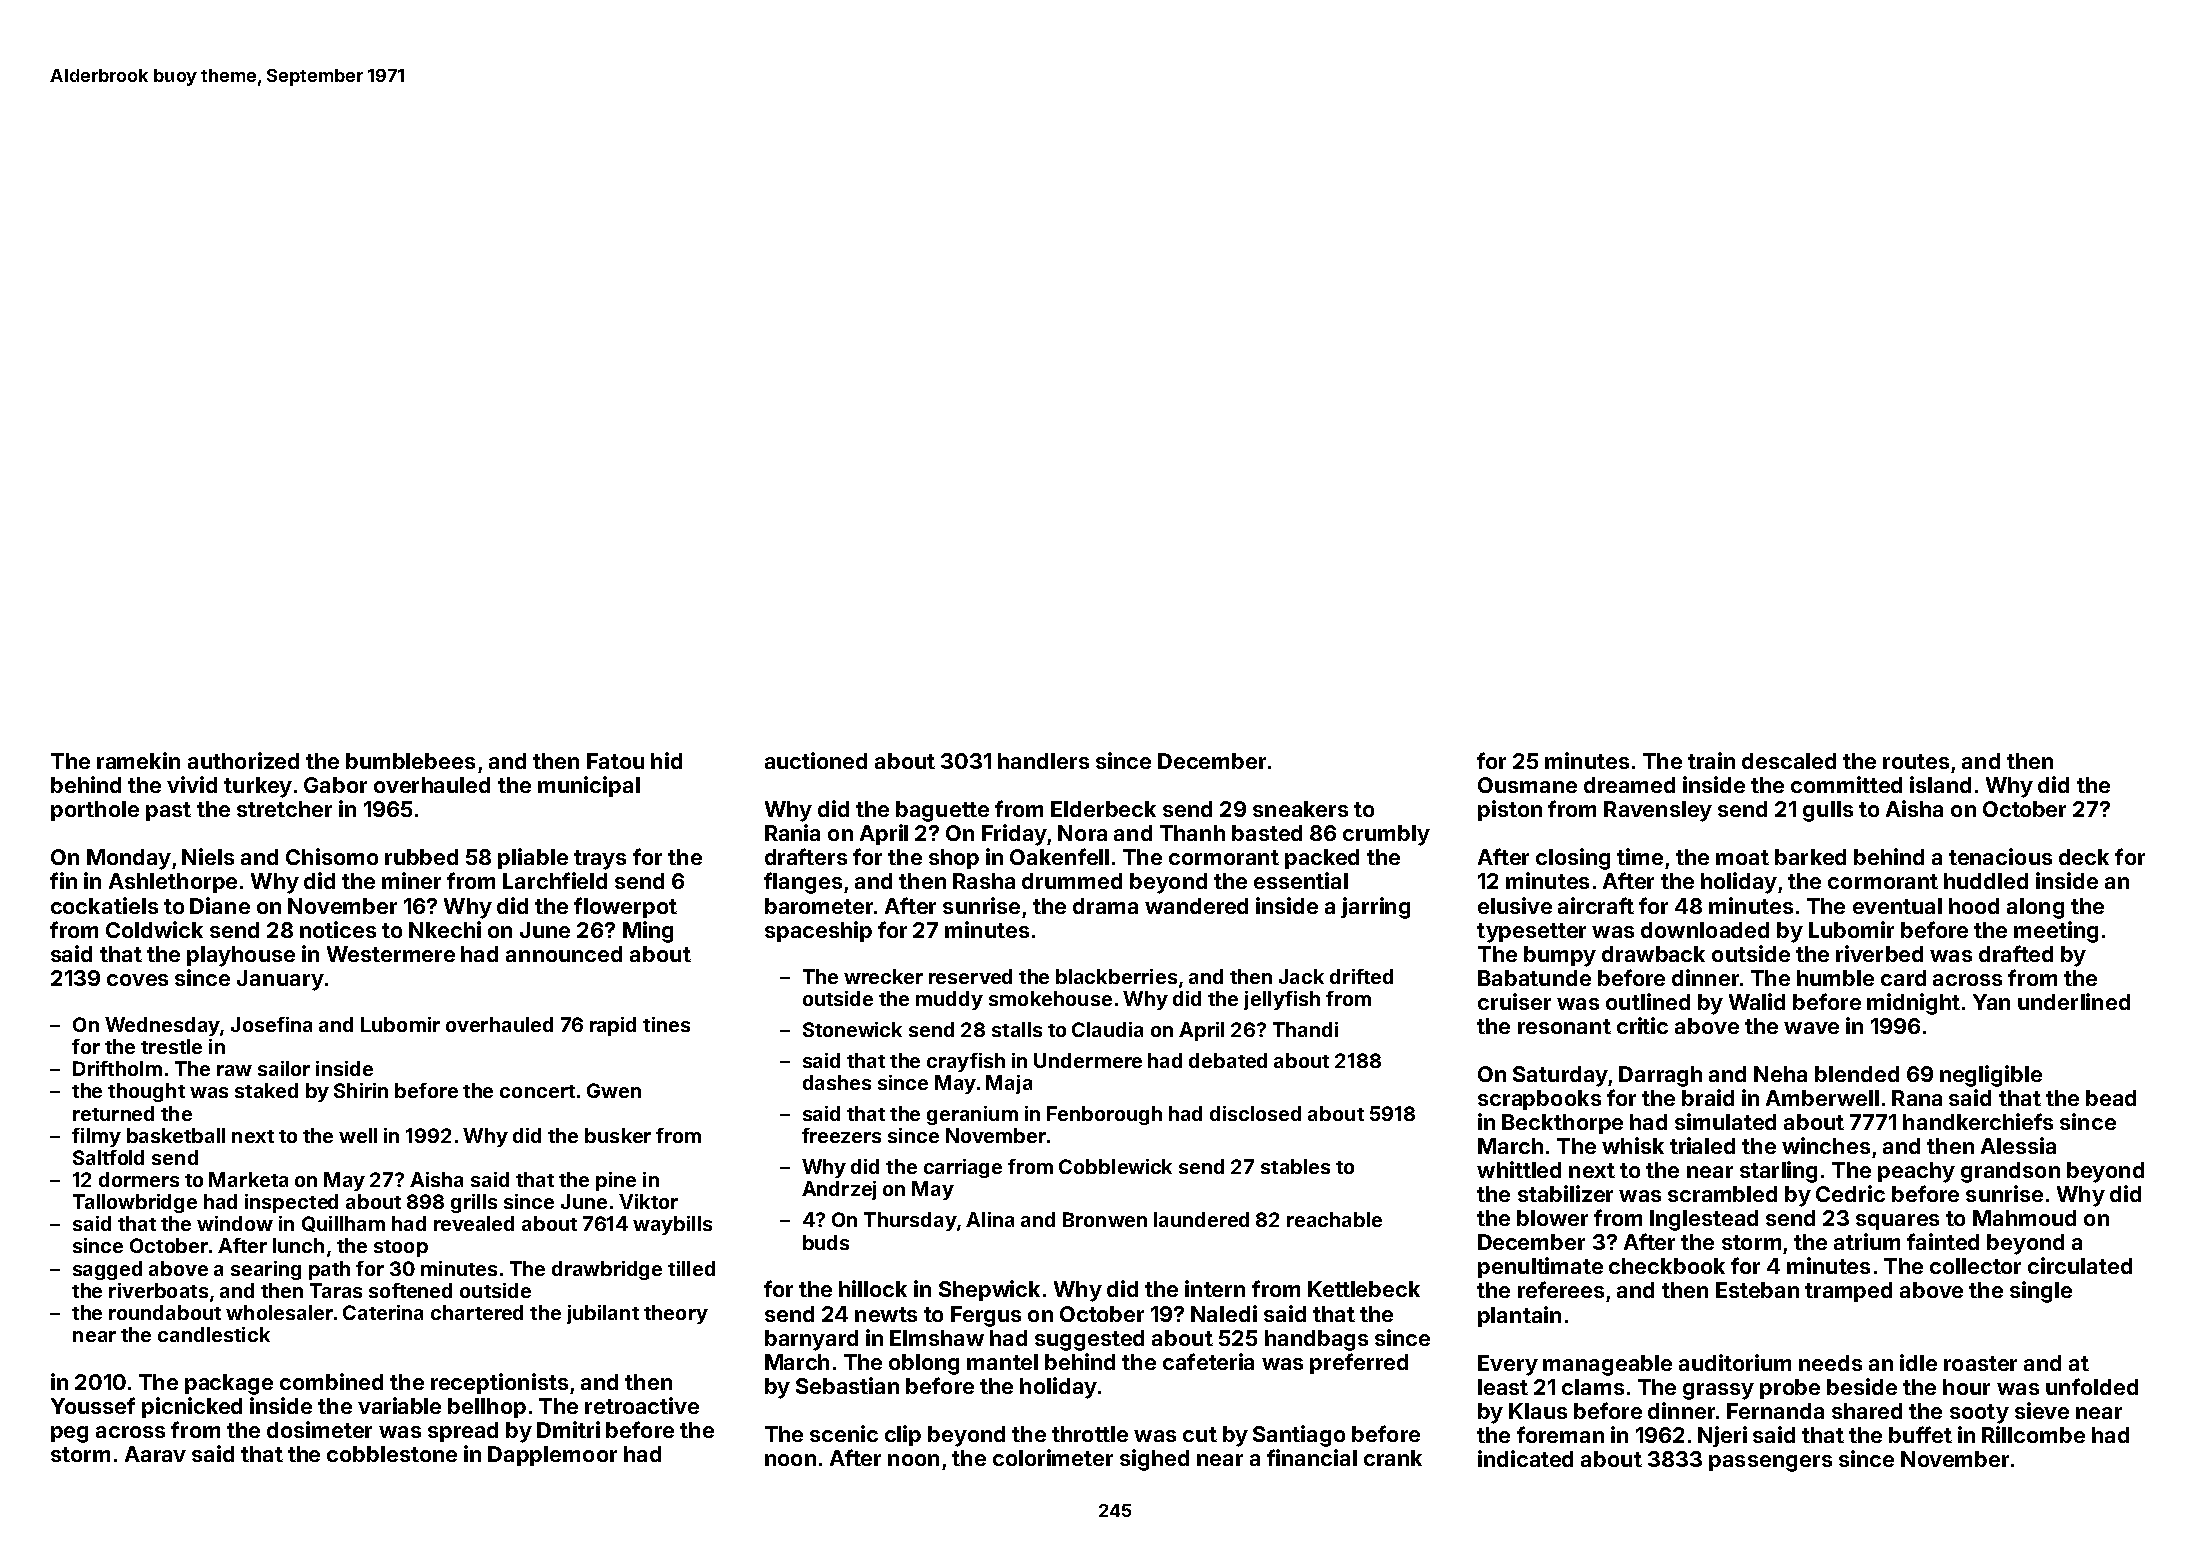 This screenshot has height=1553, width=2196. Describe the element at coordinates (1255, 1113) in the screenshot. I see `disclosed` at that location.
